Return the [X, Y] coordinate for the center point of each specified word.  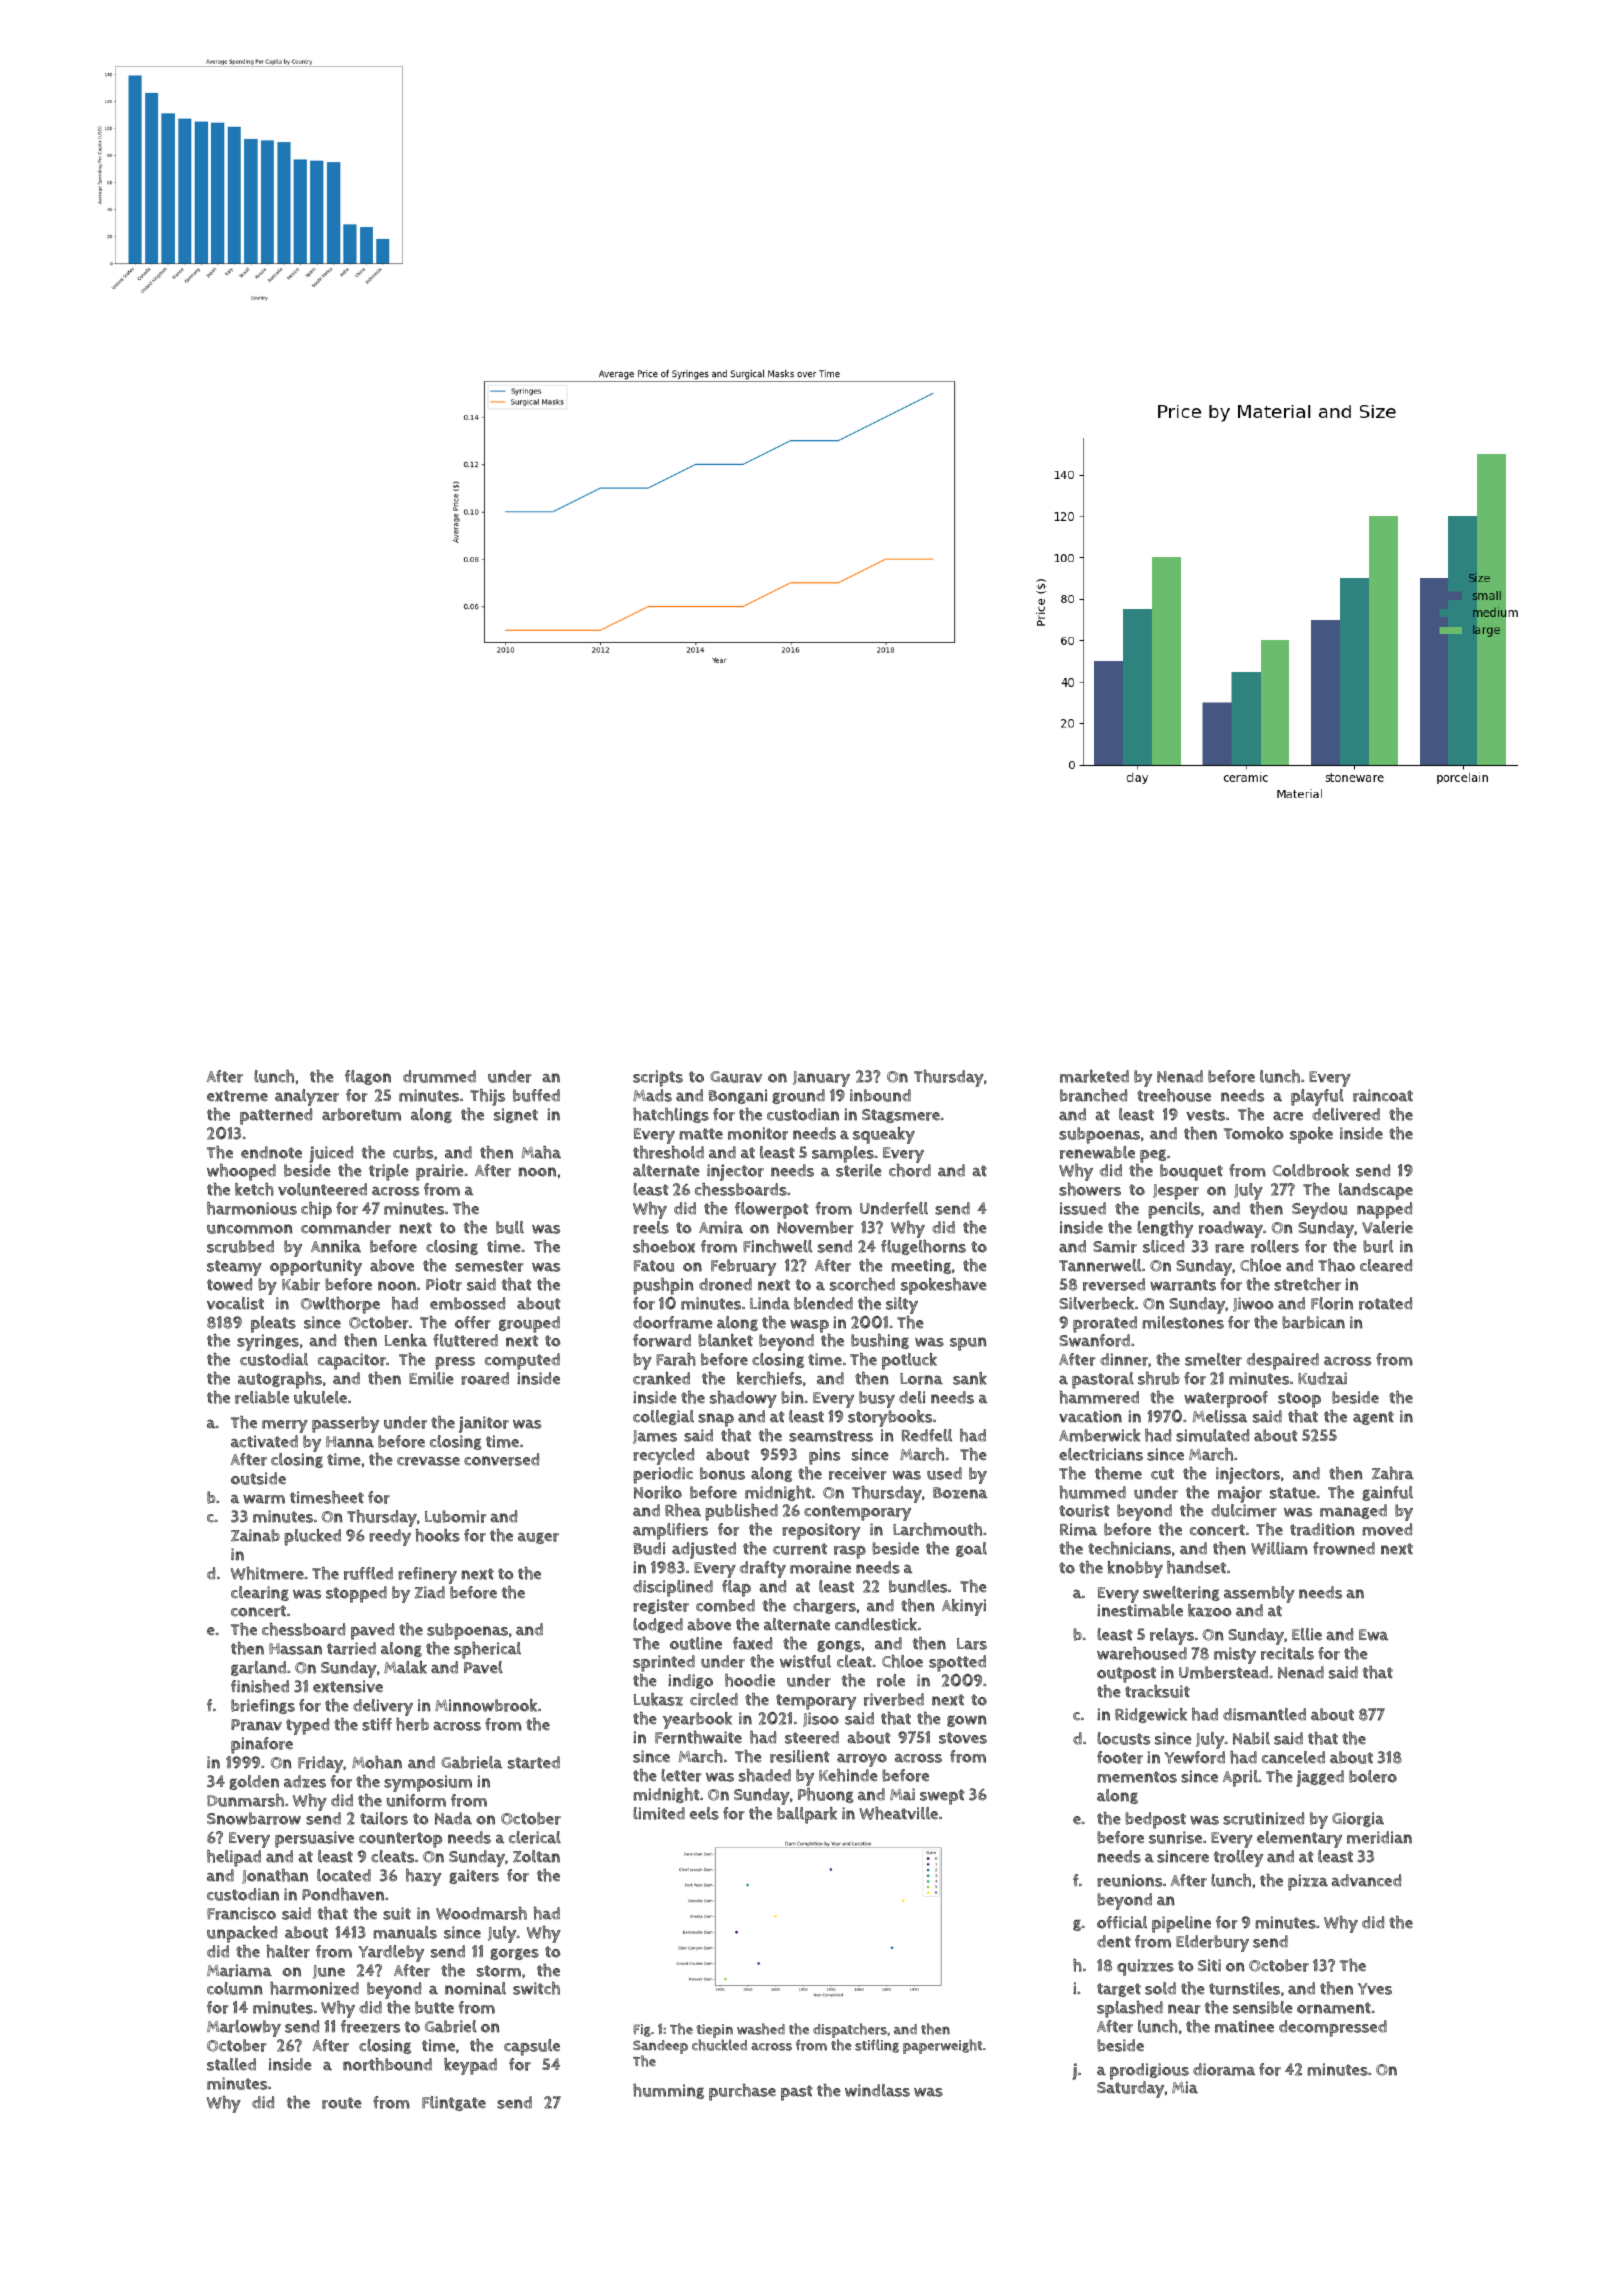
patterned [276, 1116]
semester [489, 1266]
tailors [384, 1818]
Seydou [1319, 1210]
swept [942, 1797]
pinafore [262, 1745]
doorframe [673, 1322]
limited [659, 1813]
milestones [1183, 1322]
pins [824, 1456]
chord [910, 1170]
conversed [501, 1459]
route [342, 2103]
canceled [1293, 1757]
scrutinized [1263, 1818]
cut [1162, 1474]
